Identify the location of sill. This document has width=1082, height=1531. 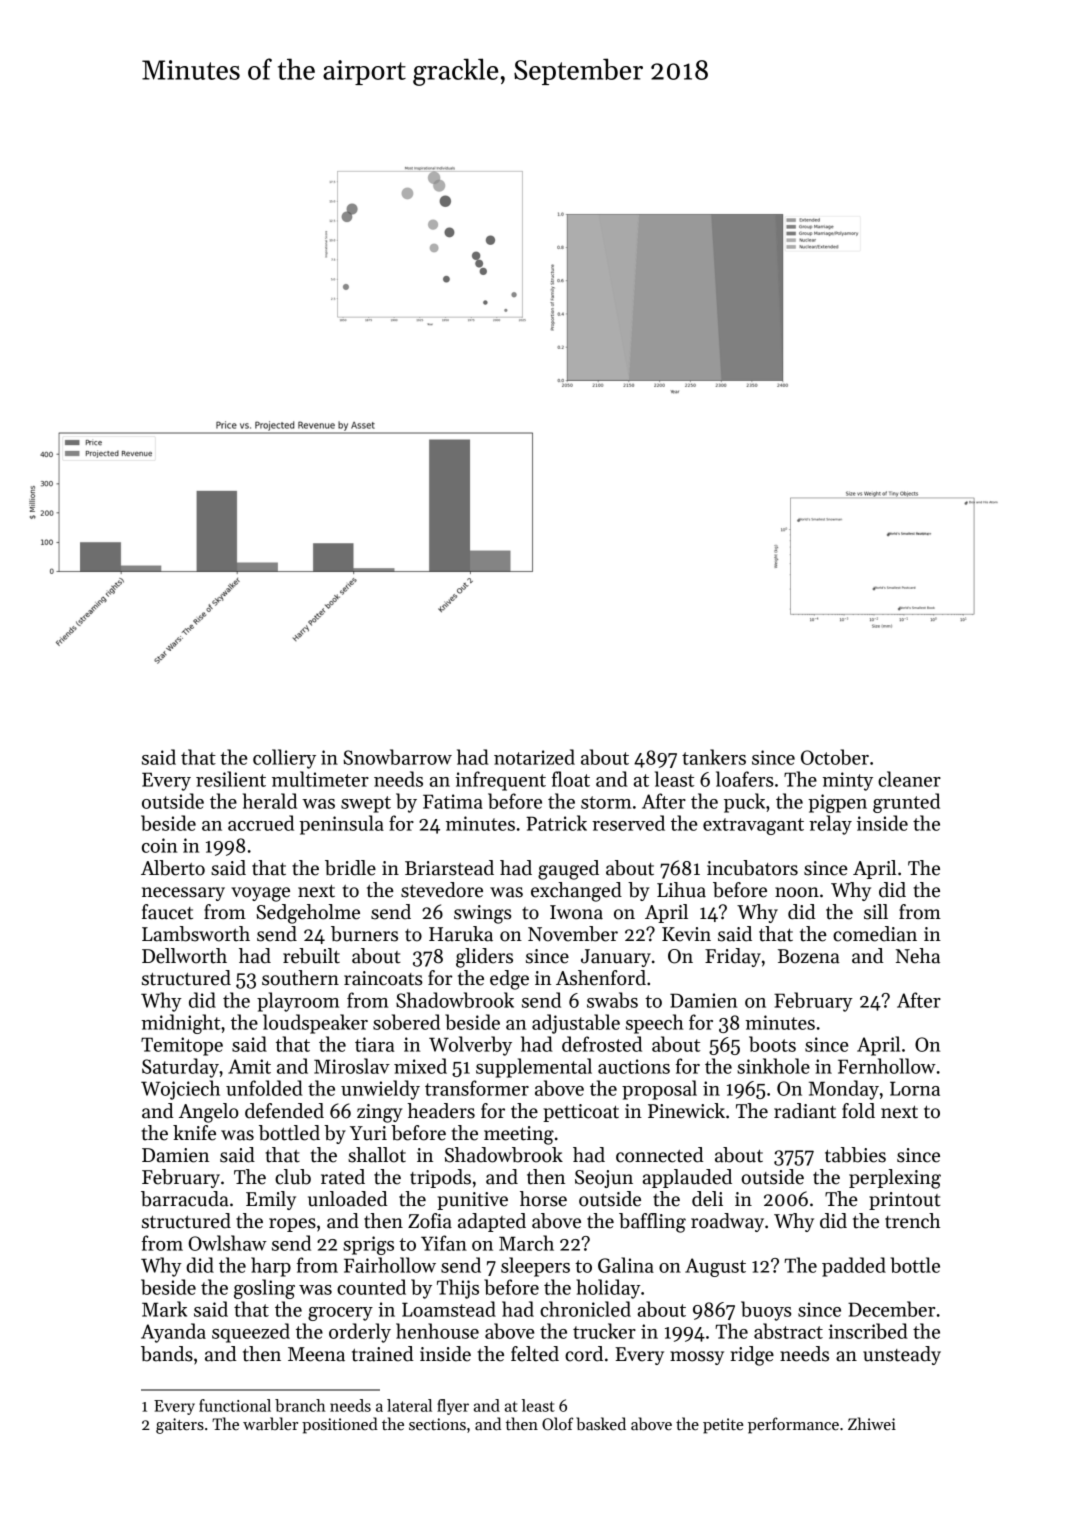
(876, 912).
